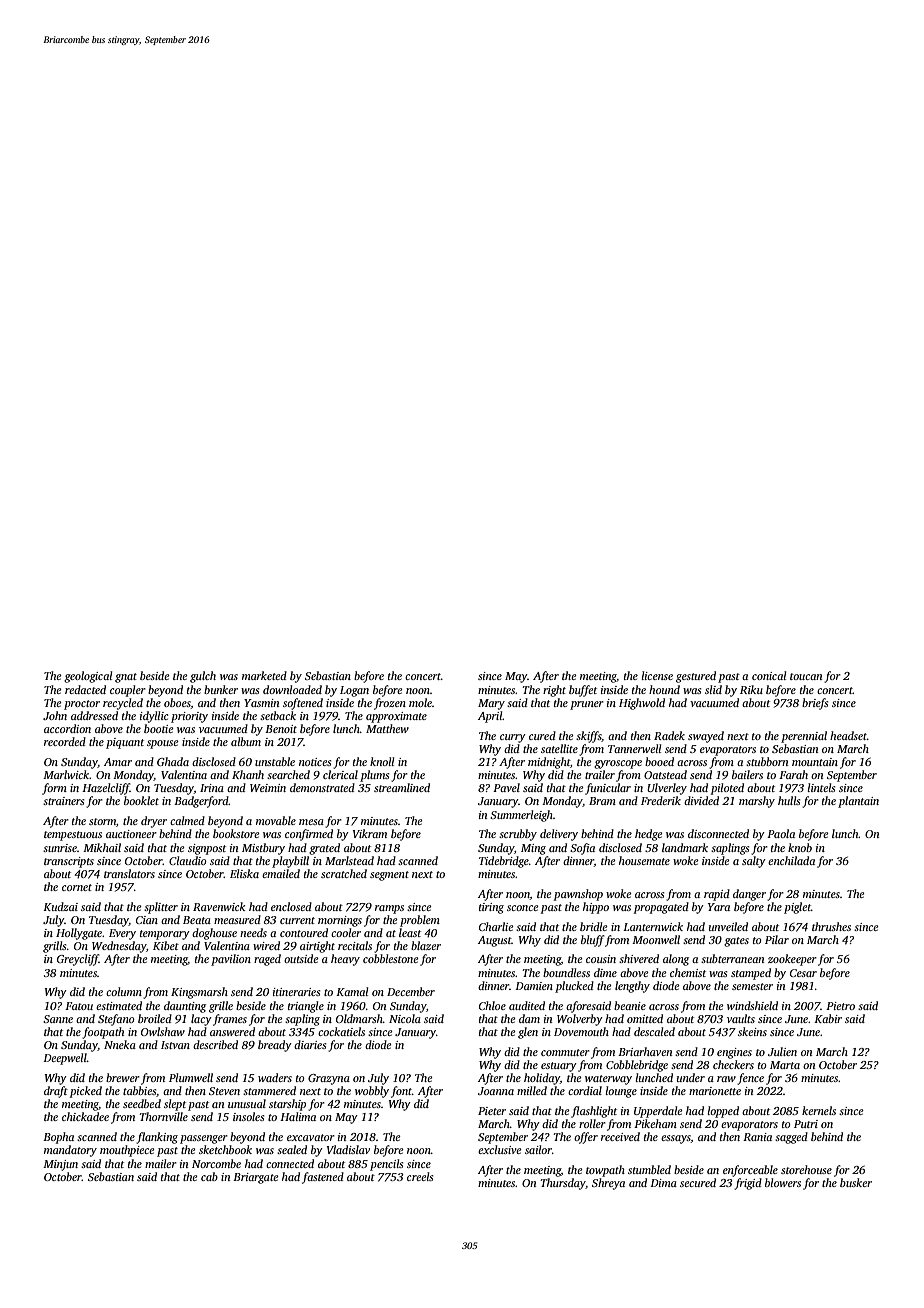 This screenshot has width=924, height=1308. What do you see at coordinates (645, 1051) in the screenshot?
I see `Briarhaven` at bounding box center [645, 1051].
